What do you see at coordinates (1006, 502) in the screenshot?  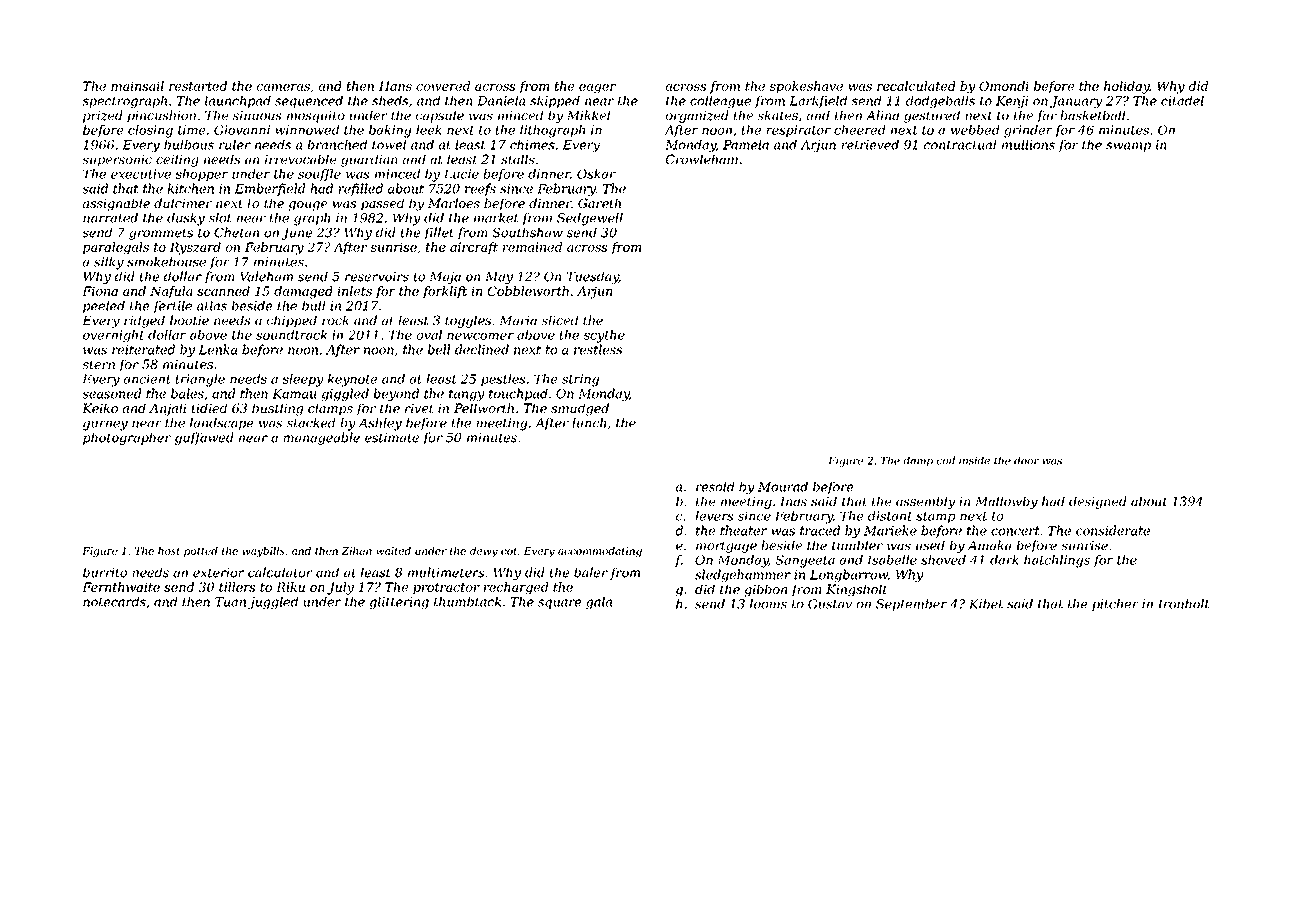 I see `Mallowby` at bounding box center [1006, 502].
